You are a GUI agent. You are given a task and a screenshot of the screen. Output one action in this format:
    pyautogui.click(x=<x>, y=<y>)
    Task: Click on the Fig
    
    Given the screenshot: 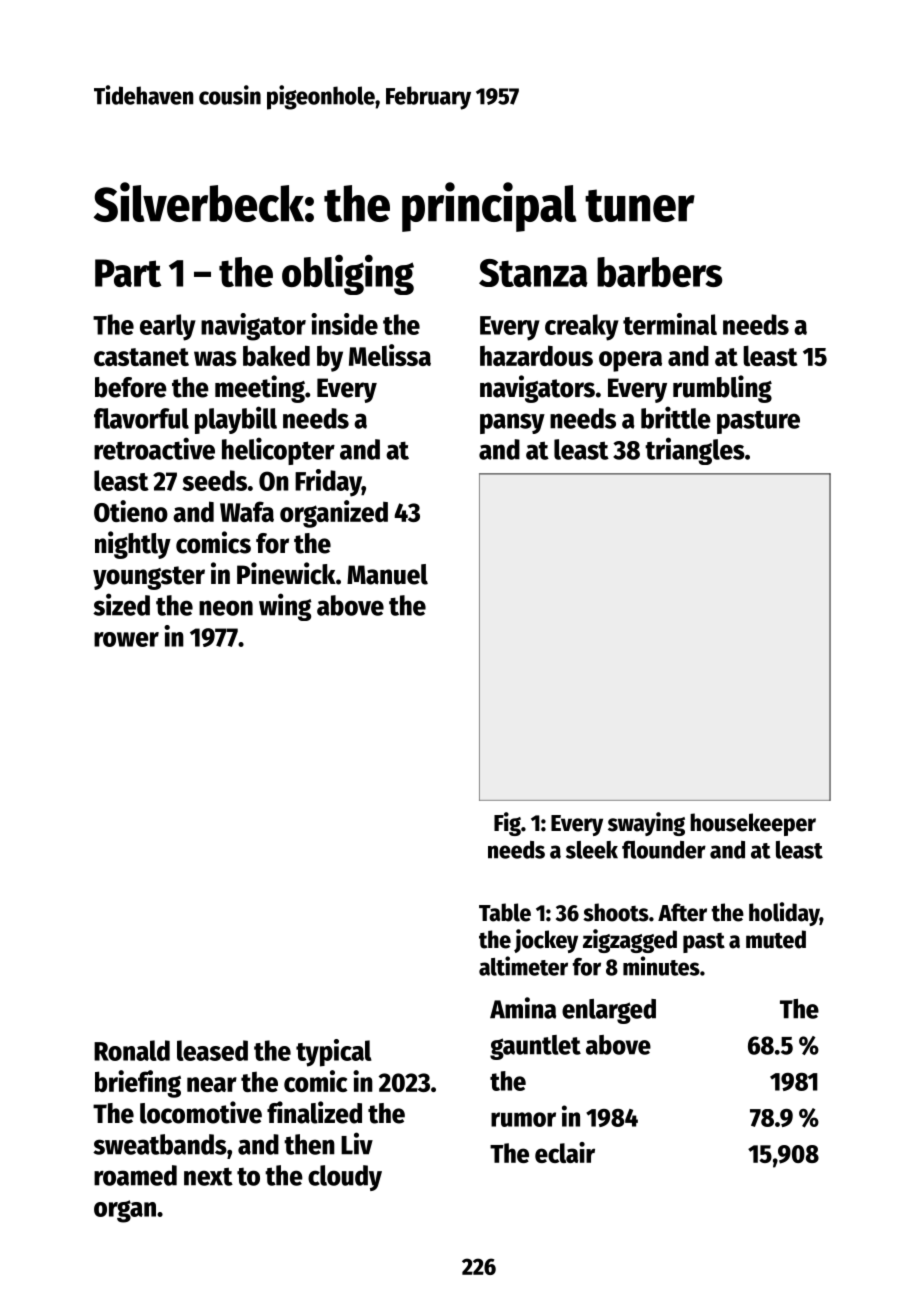 What is the action you would take?
    pyautogui.click(x=507, y=824)
